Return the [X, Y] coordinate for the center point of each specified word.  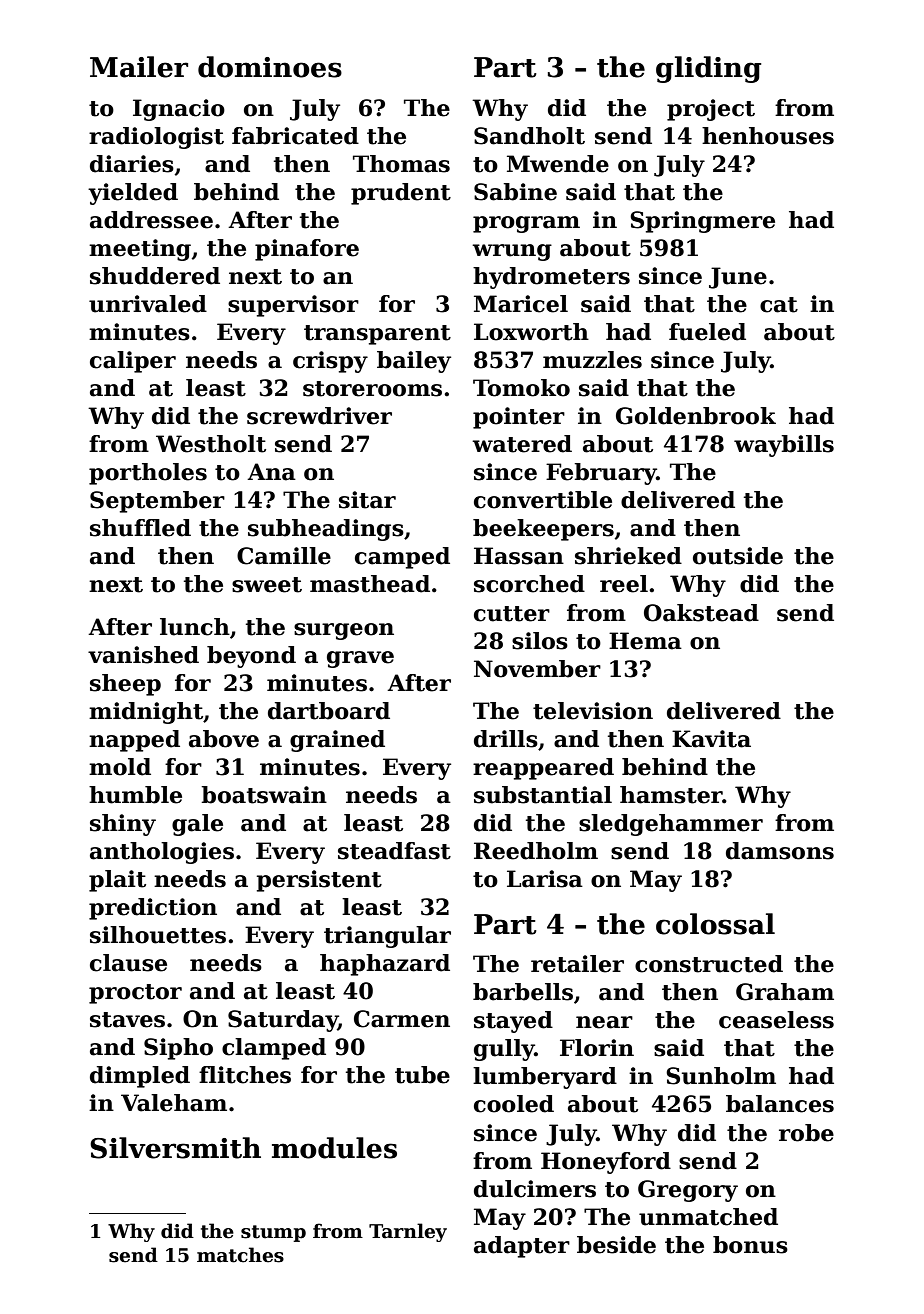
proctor [135, 994]
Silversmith [175, 1148]
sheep [125, 685]
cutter [512, 614]
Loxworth [531, 332]
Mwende [558, 164]
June [738, 278]
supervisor [293, 306]
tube [422, 1075]
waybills [784, 446]
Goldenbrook [696, 416]
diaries [132, 164]
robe [806, 1133]
